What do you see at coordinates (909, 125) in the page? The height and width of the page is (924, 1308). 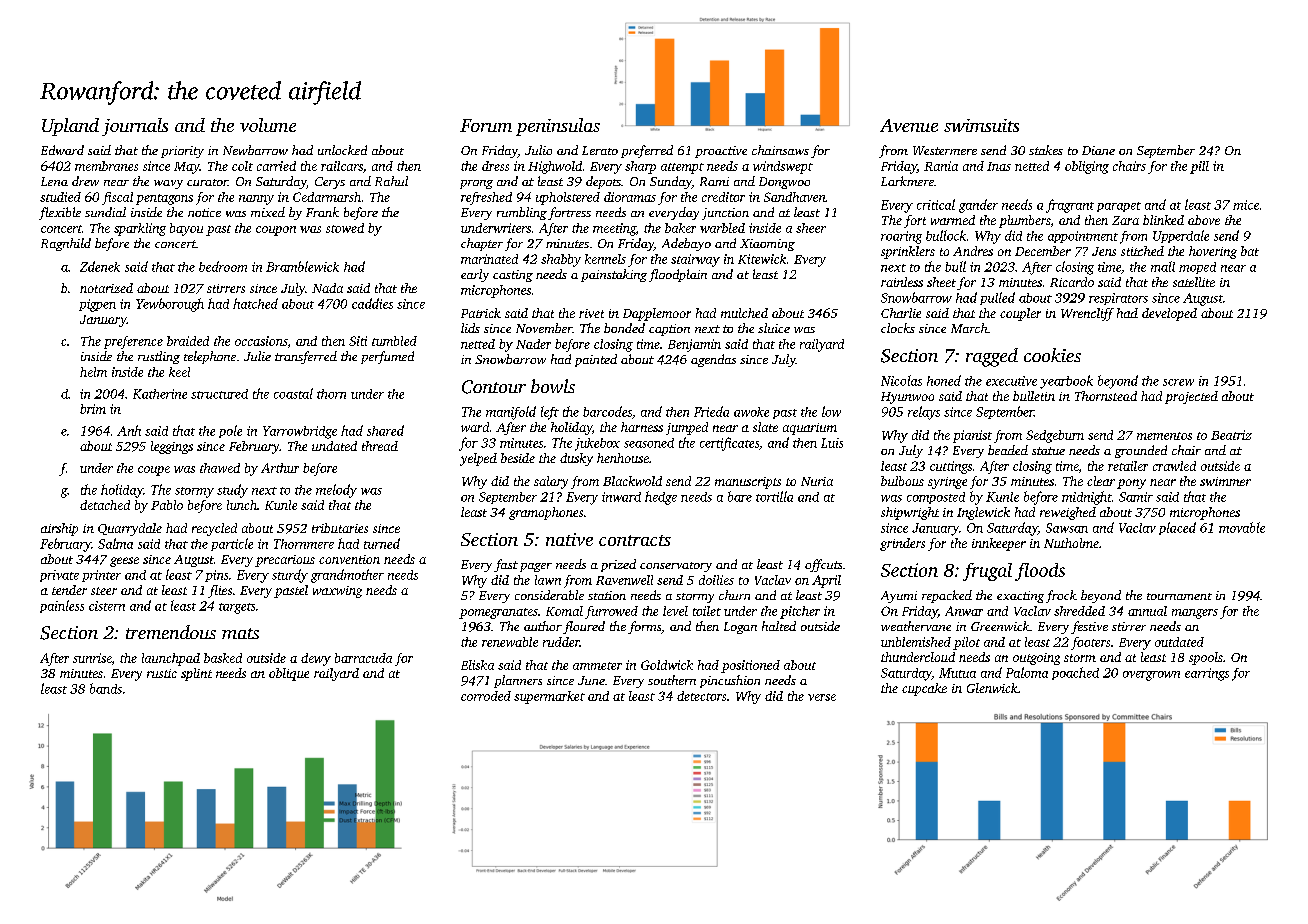 I see `Avenue` at bounding box center [909, 125].
